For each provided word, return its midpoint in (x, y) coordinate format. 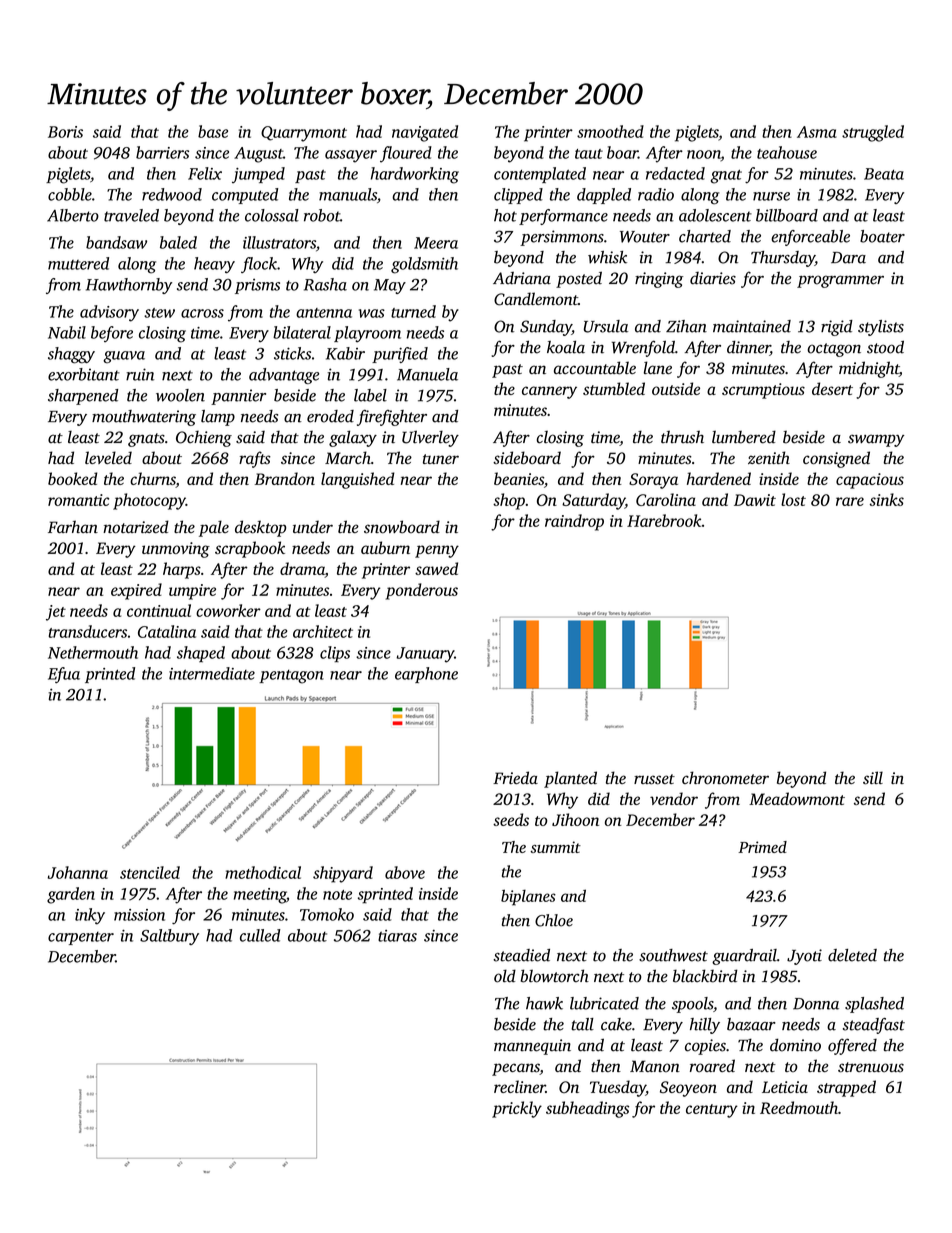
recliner (520, 1086)
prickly (517, 1109)
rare (850, 501)
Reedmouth (799, 1107)
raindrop (574, 522)
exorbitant (84, 374)
